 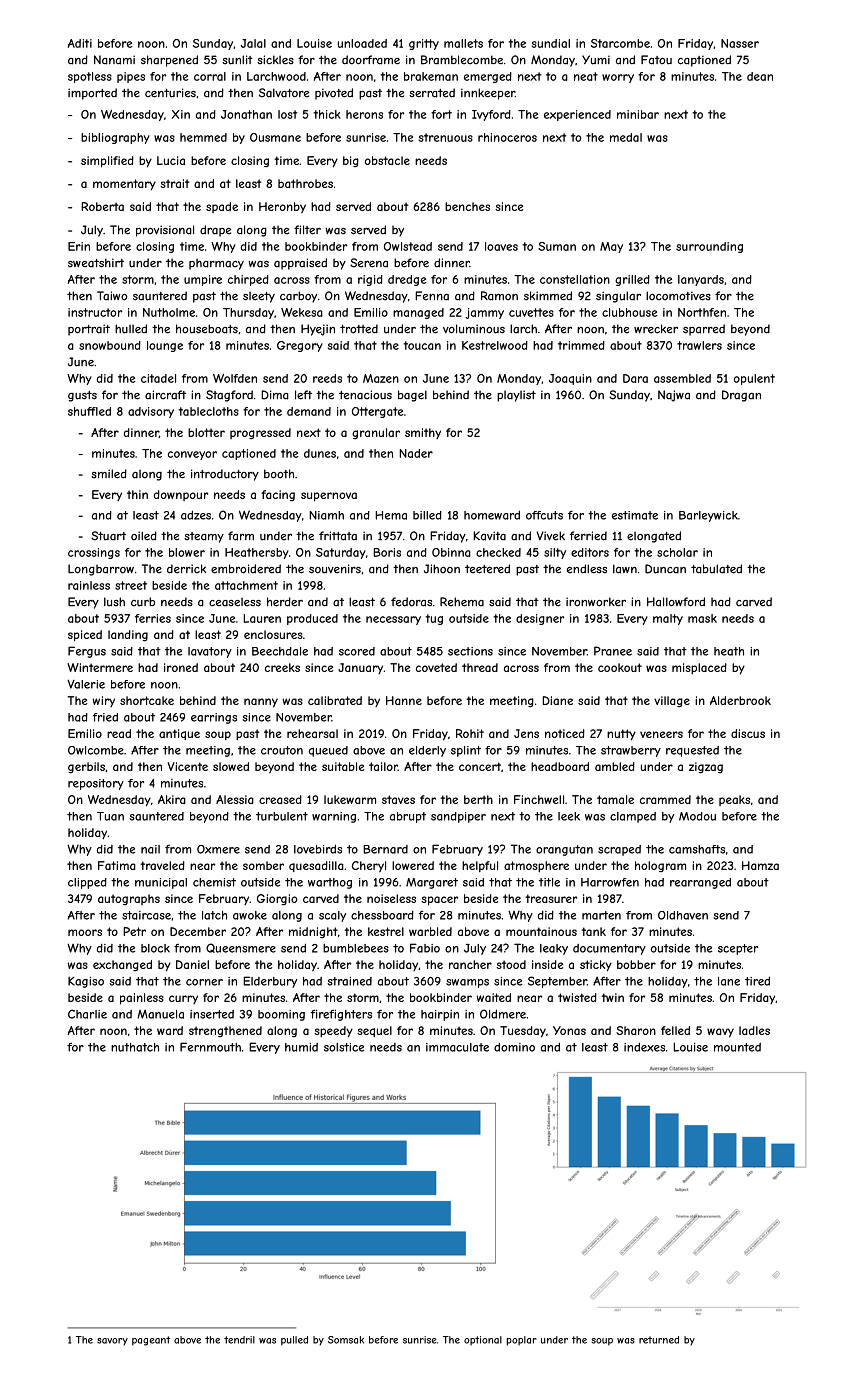 I want to click on Somsak, so click(x=346, y=1340).
